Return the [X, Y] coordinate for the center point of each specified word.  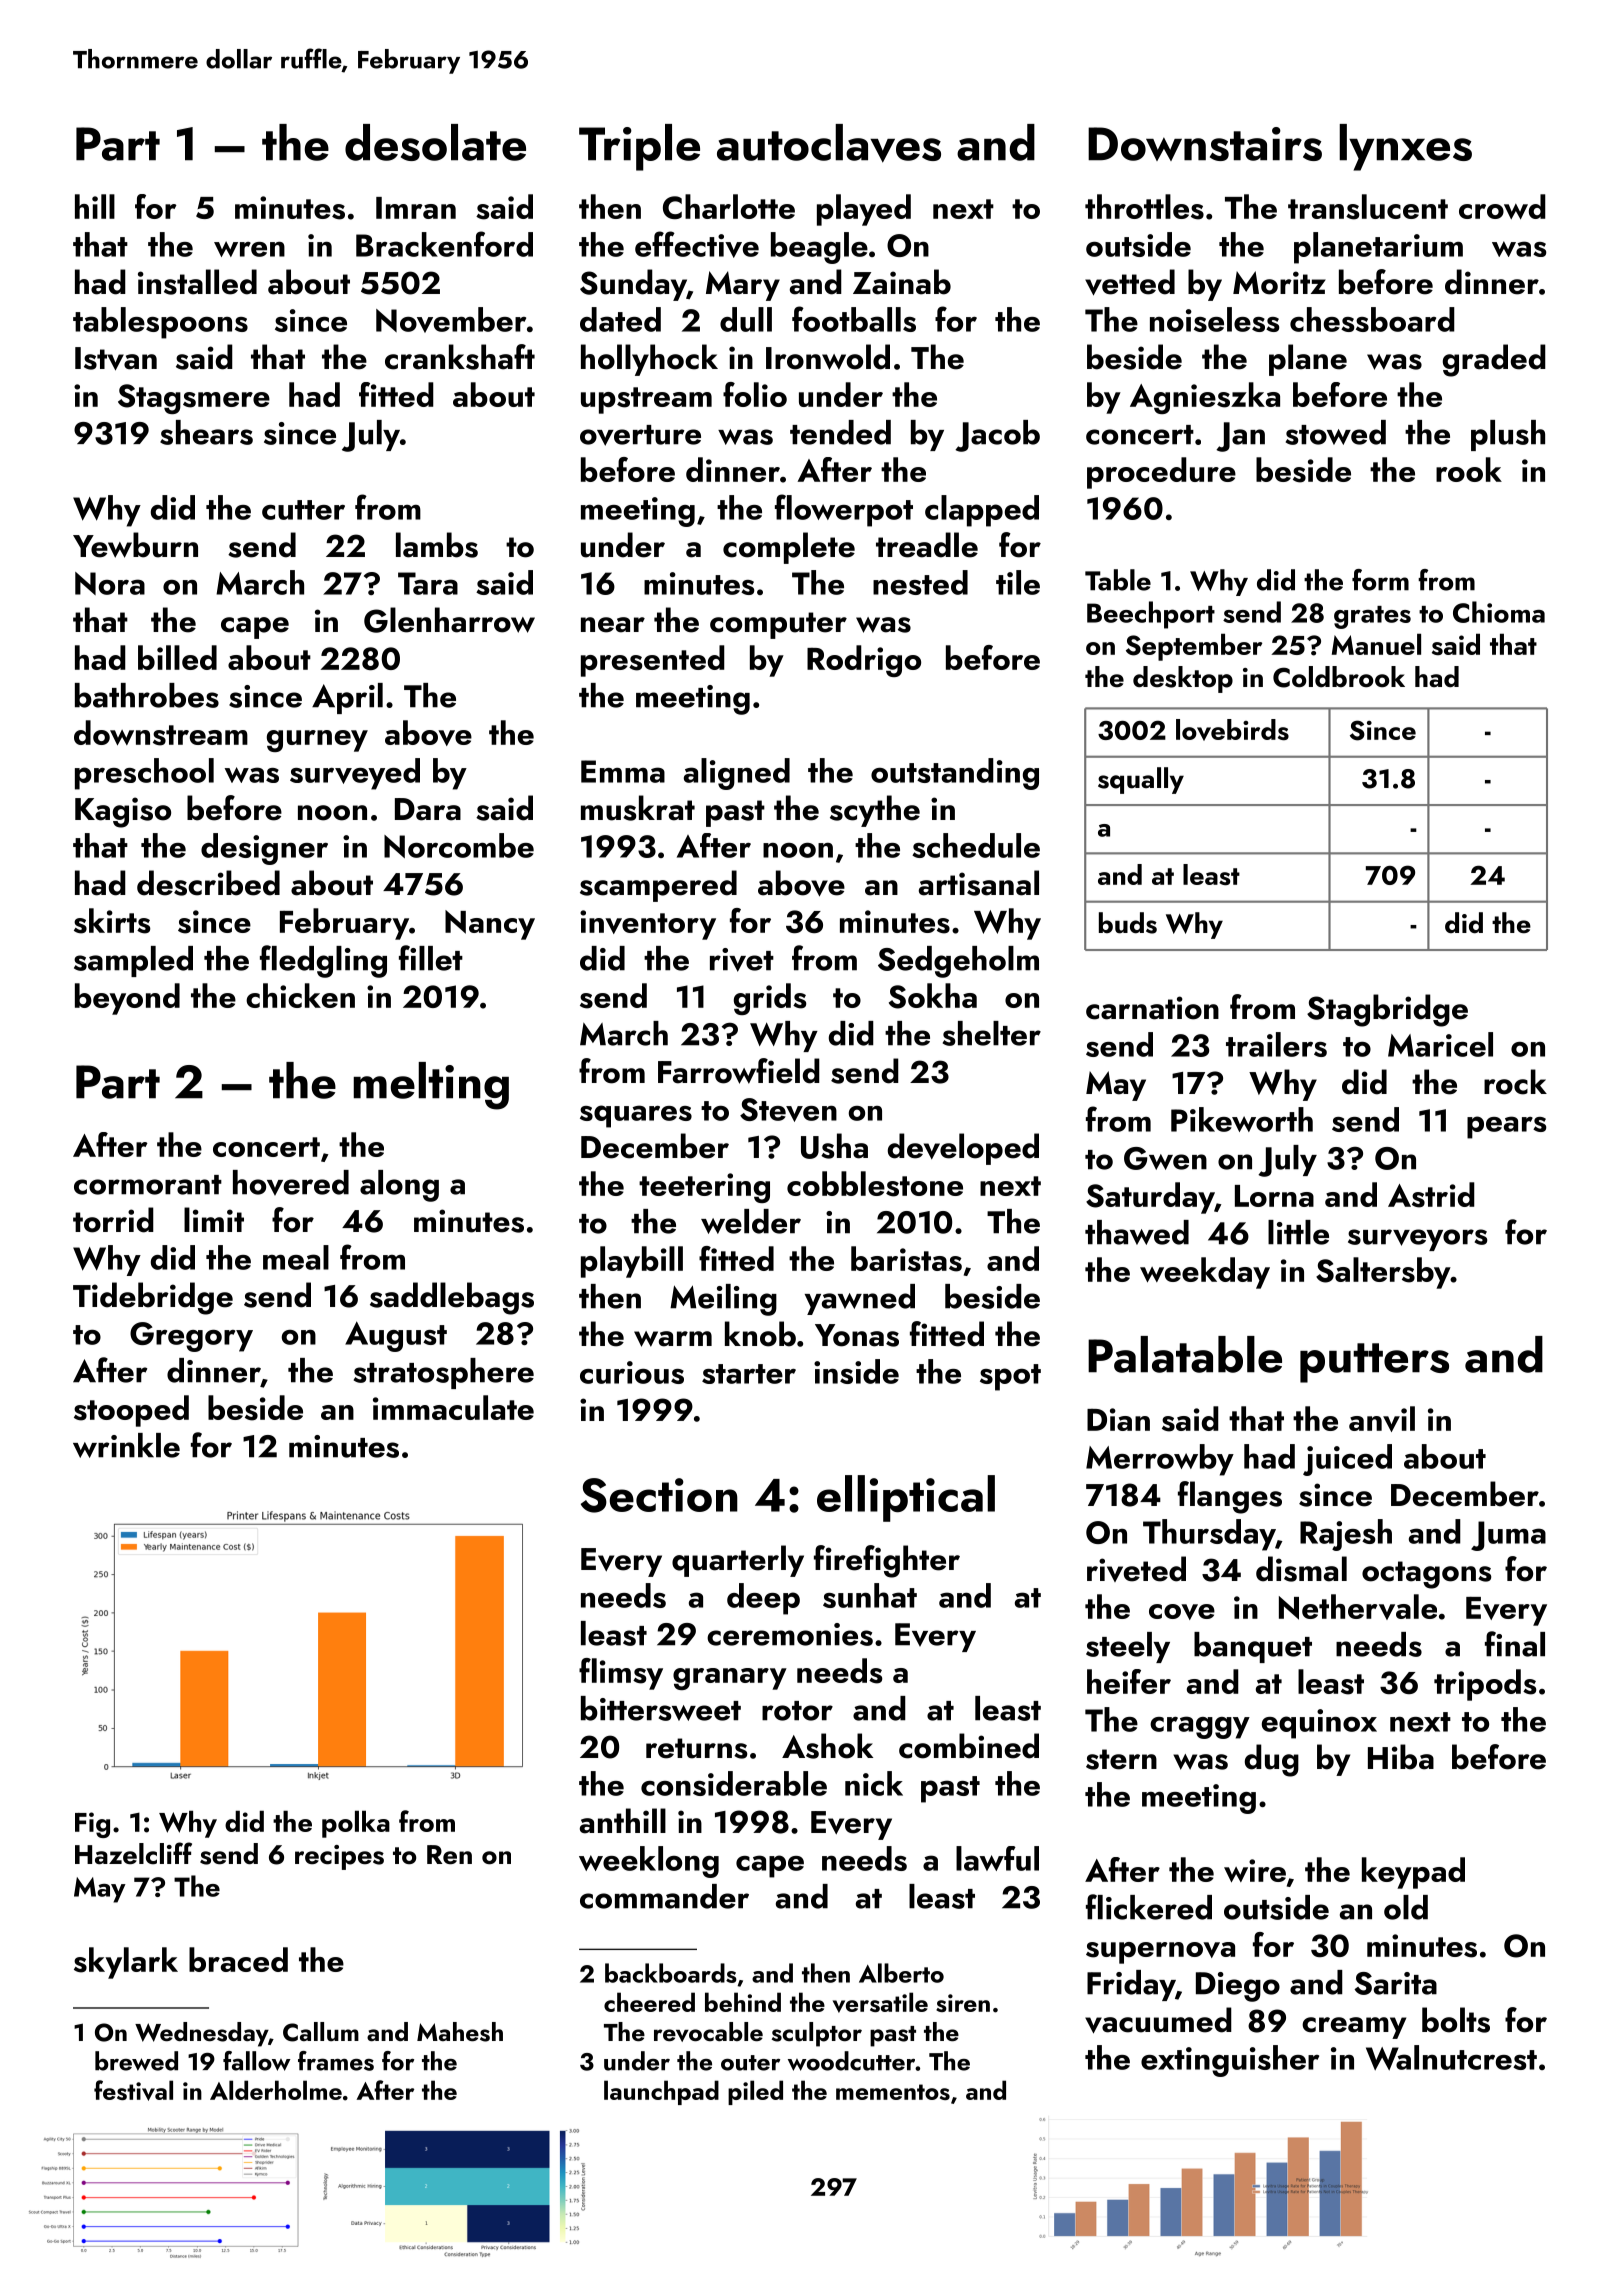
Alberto [901, 1973]
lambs [437, 545]
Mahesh [460, 2032]
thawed [1137, 1232]
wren [249, 249]
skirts [112, 921]
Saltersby [1383, 1273]
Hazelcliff [133, 1853]
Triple [639, 147]
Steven [788, 1110]
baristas [906, 1259]
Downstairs [1205, 144]
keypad [1413, 1873]
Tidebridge [153, 1298]
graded [1494, 360]
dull [746, 319]
